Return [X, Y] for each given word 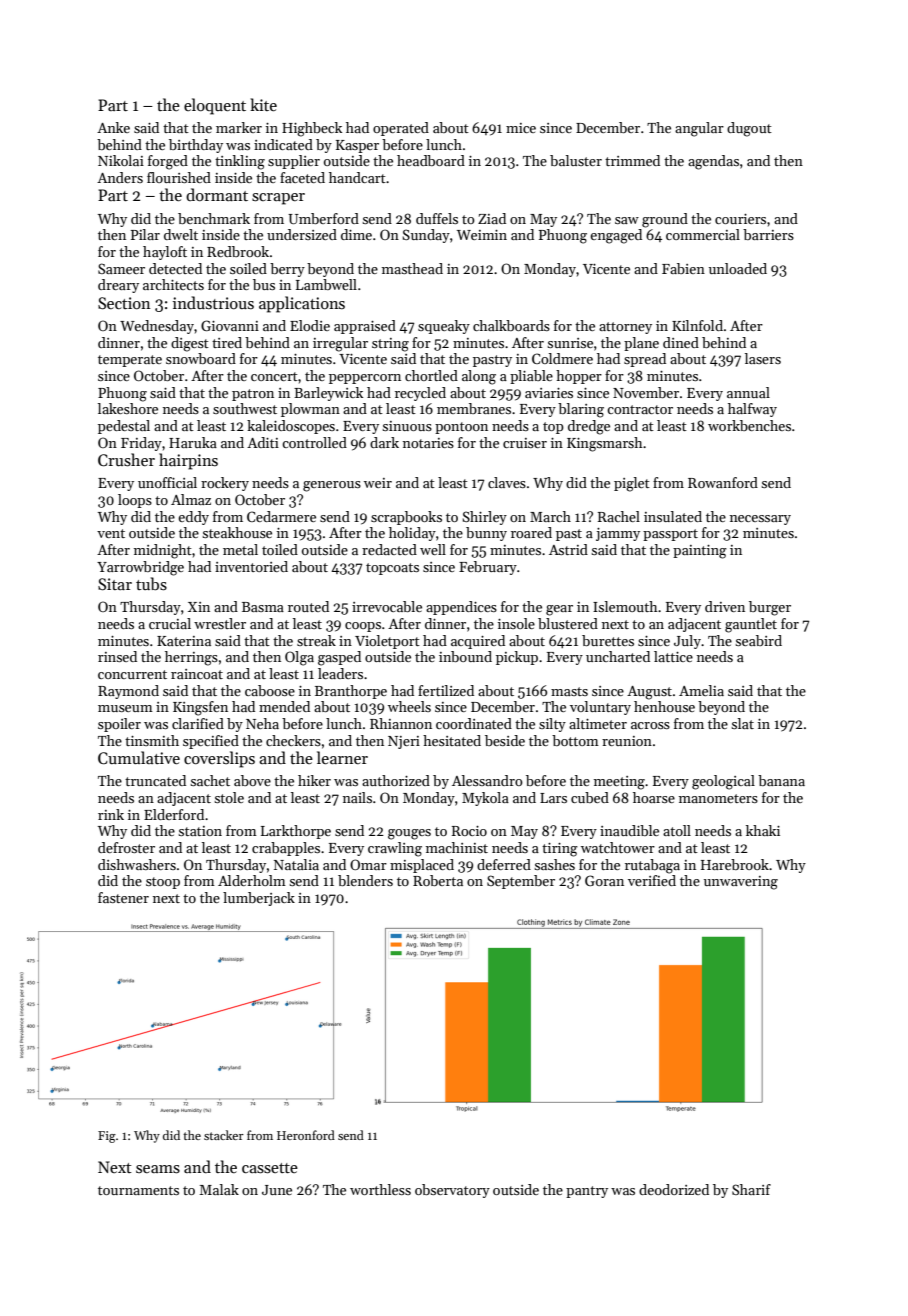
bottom [575, 740]
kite [263, 104]
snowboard [201, 358]
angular [699, 129]
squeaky [444, 327]
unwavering [741, 883]
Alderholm [252, 880]
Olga [299, 658]
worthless [380, 1189]
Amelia [701, 690]
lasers [763, 358]
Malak [219, 1189]
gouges [409, 834]
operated [401, 129]
